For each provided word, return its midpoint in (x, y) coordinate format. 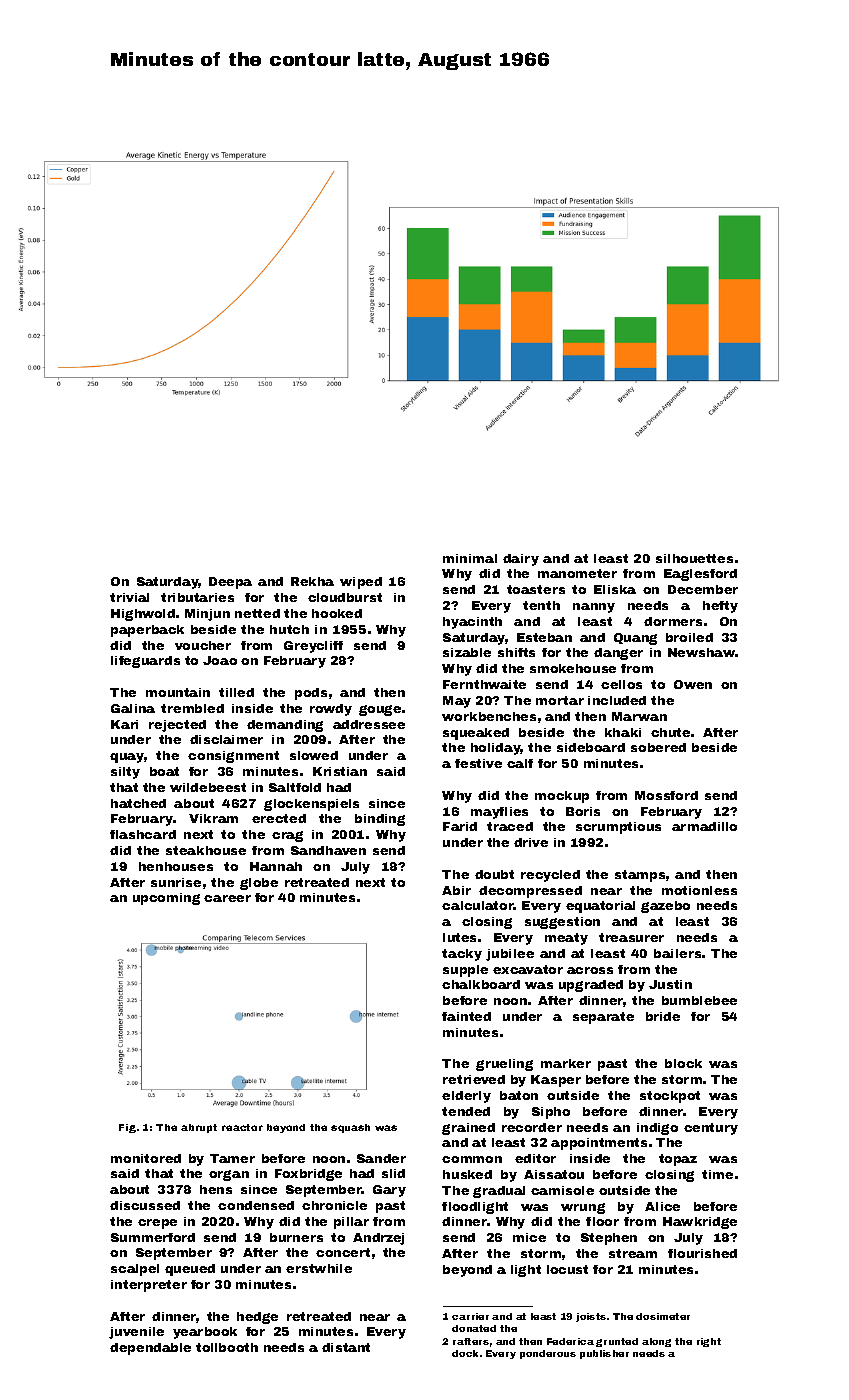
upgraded (591, 986)
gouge (380, 710)
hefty (720, 607)
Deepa (230, 583)
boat (164, 771)
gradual (499, 1192)
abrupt (199, 1128)
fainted (466, 1016)
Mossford (666, 795)
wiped (361, 583)
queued (190, 1270)
